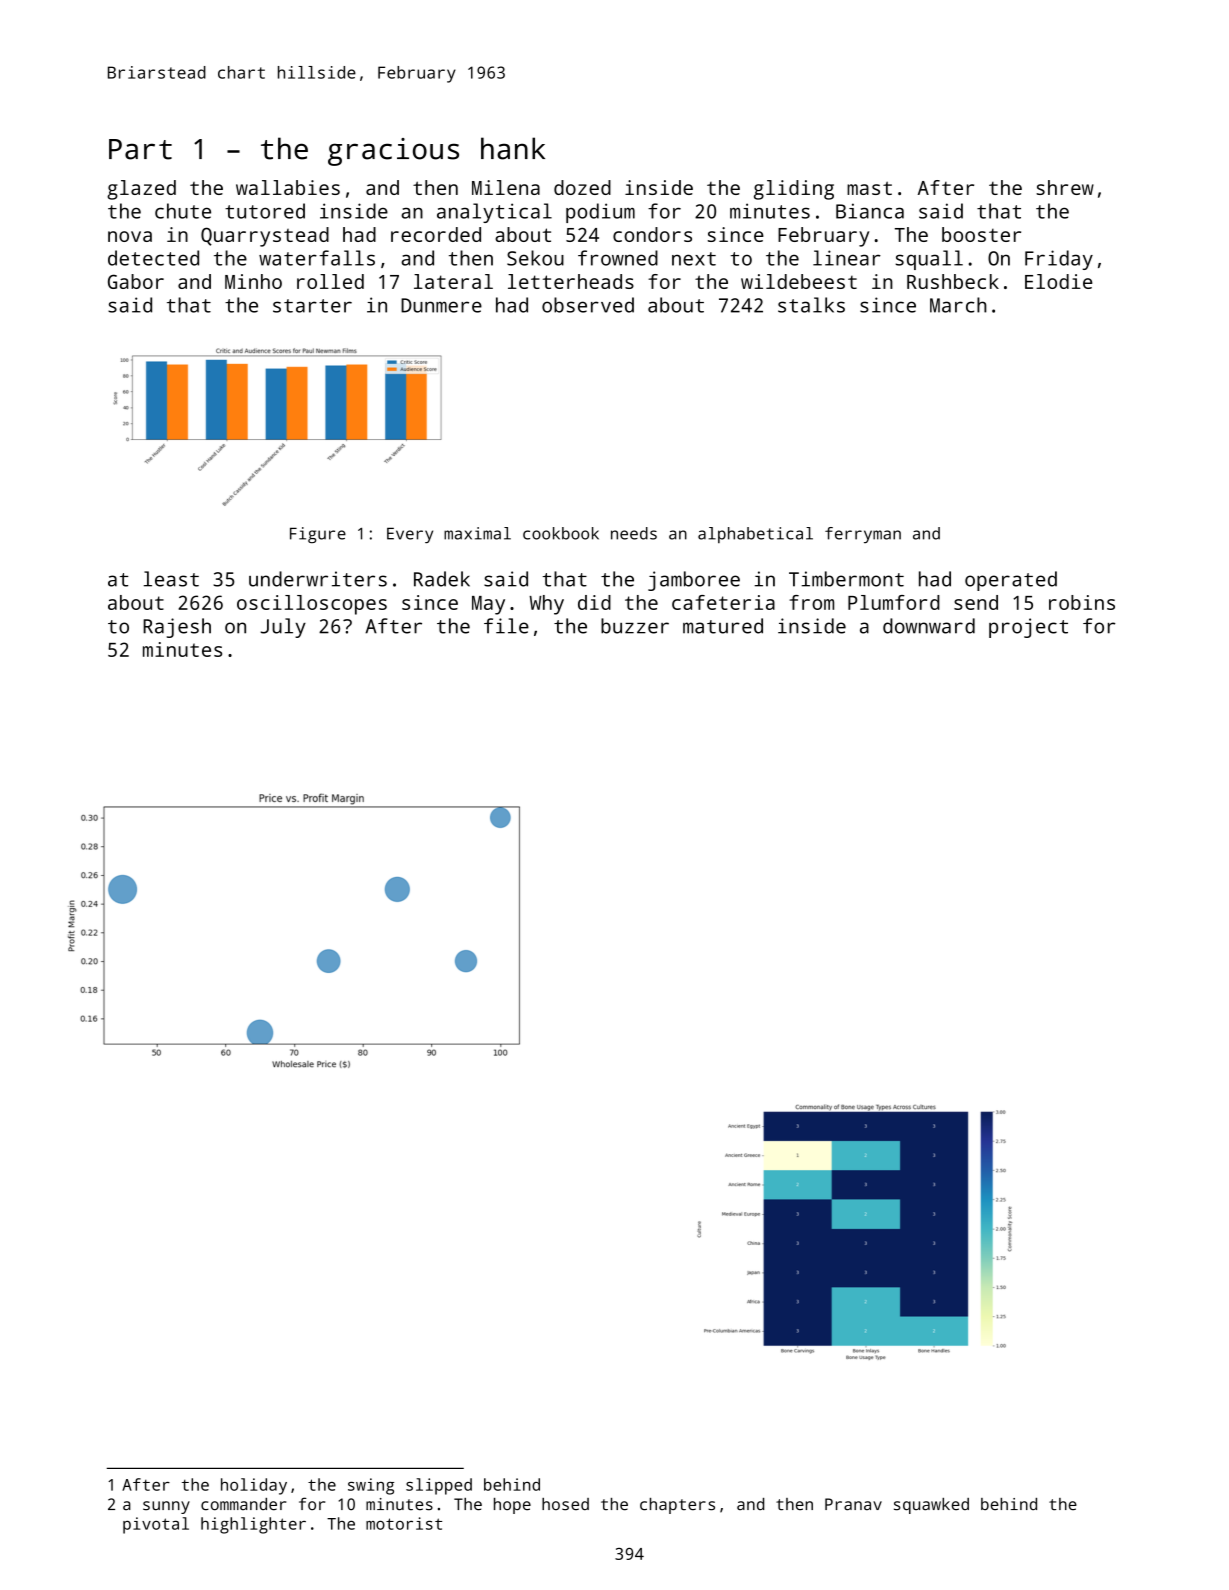 This screenshot has height=1590, width=1229. What do you see at coordinates (441, 305) in the screenshot?
I see `Dunmere` at bounding box center [441, 305].
